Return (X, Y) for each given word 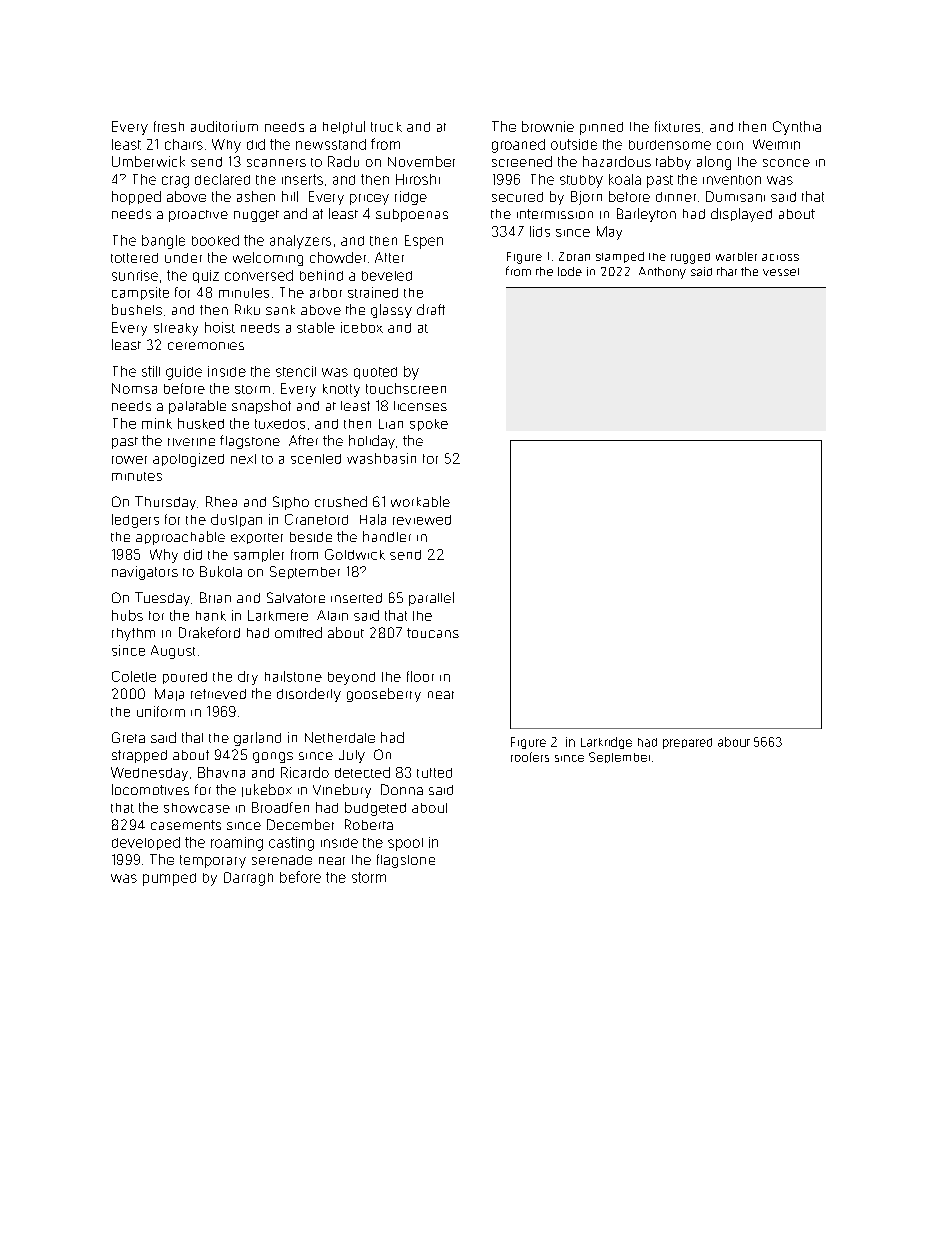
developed (146, 843)
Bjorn (586, 198)
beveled (387, 276)
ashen (256, 196)
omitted (298, 632)
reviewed (422, 520)
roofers (530, 757)
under (183, 258)
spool (405, 844)
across (780, 257)
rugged (690, 258)
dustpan (236, 520)
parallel (431, 599)
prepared (687, 743)
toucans (433, 633)
